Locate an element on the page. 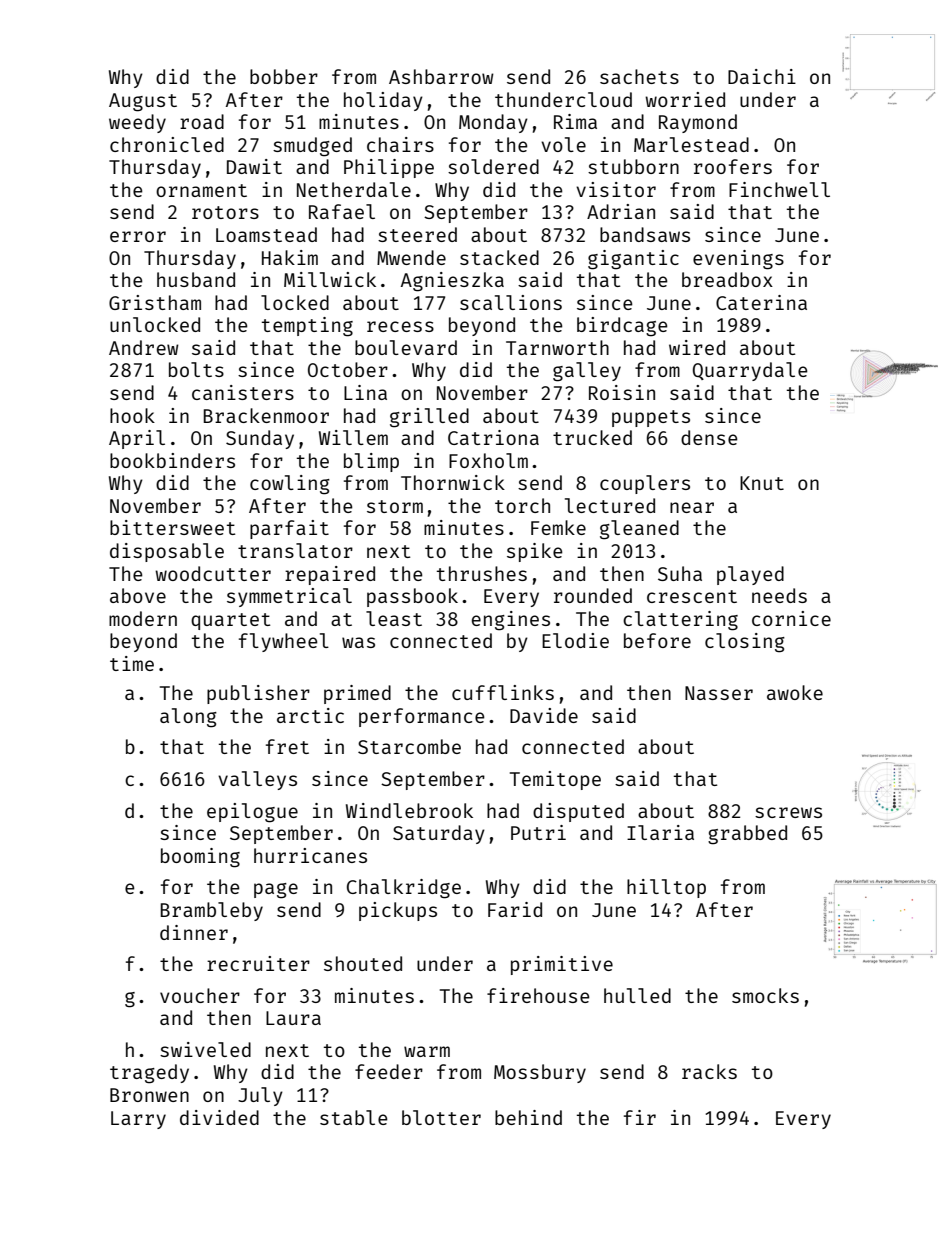 The width and height of the page is (952, 1233). symmetrical is located at coordinates (289, 597).
